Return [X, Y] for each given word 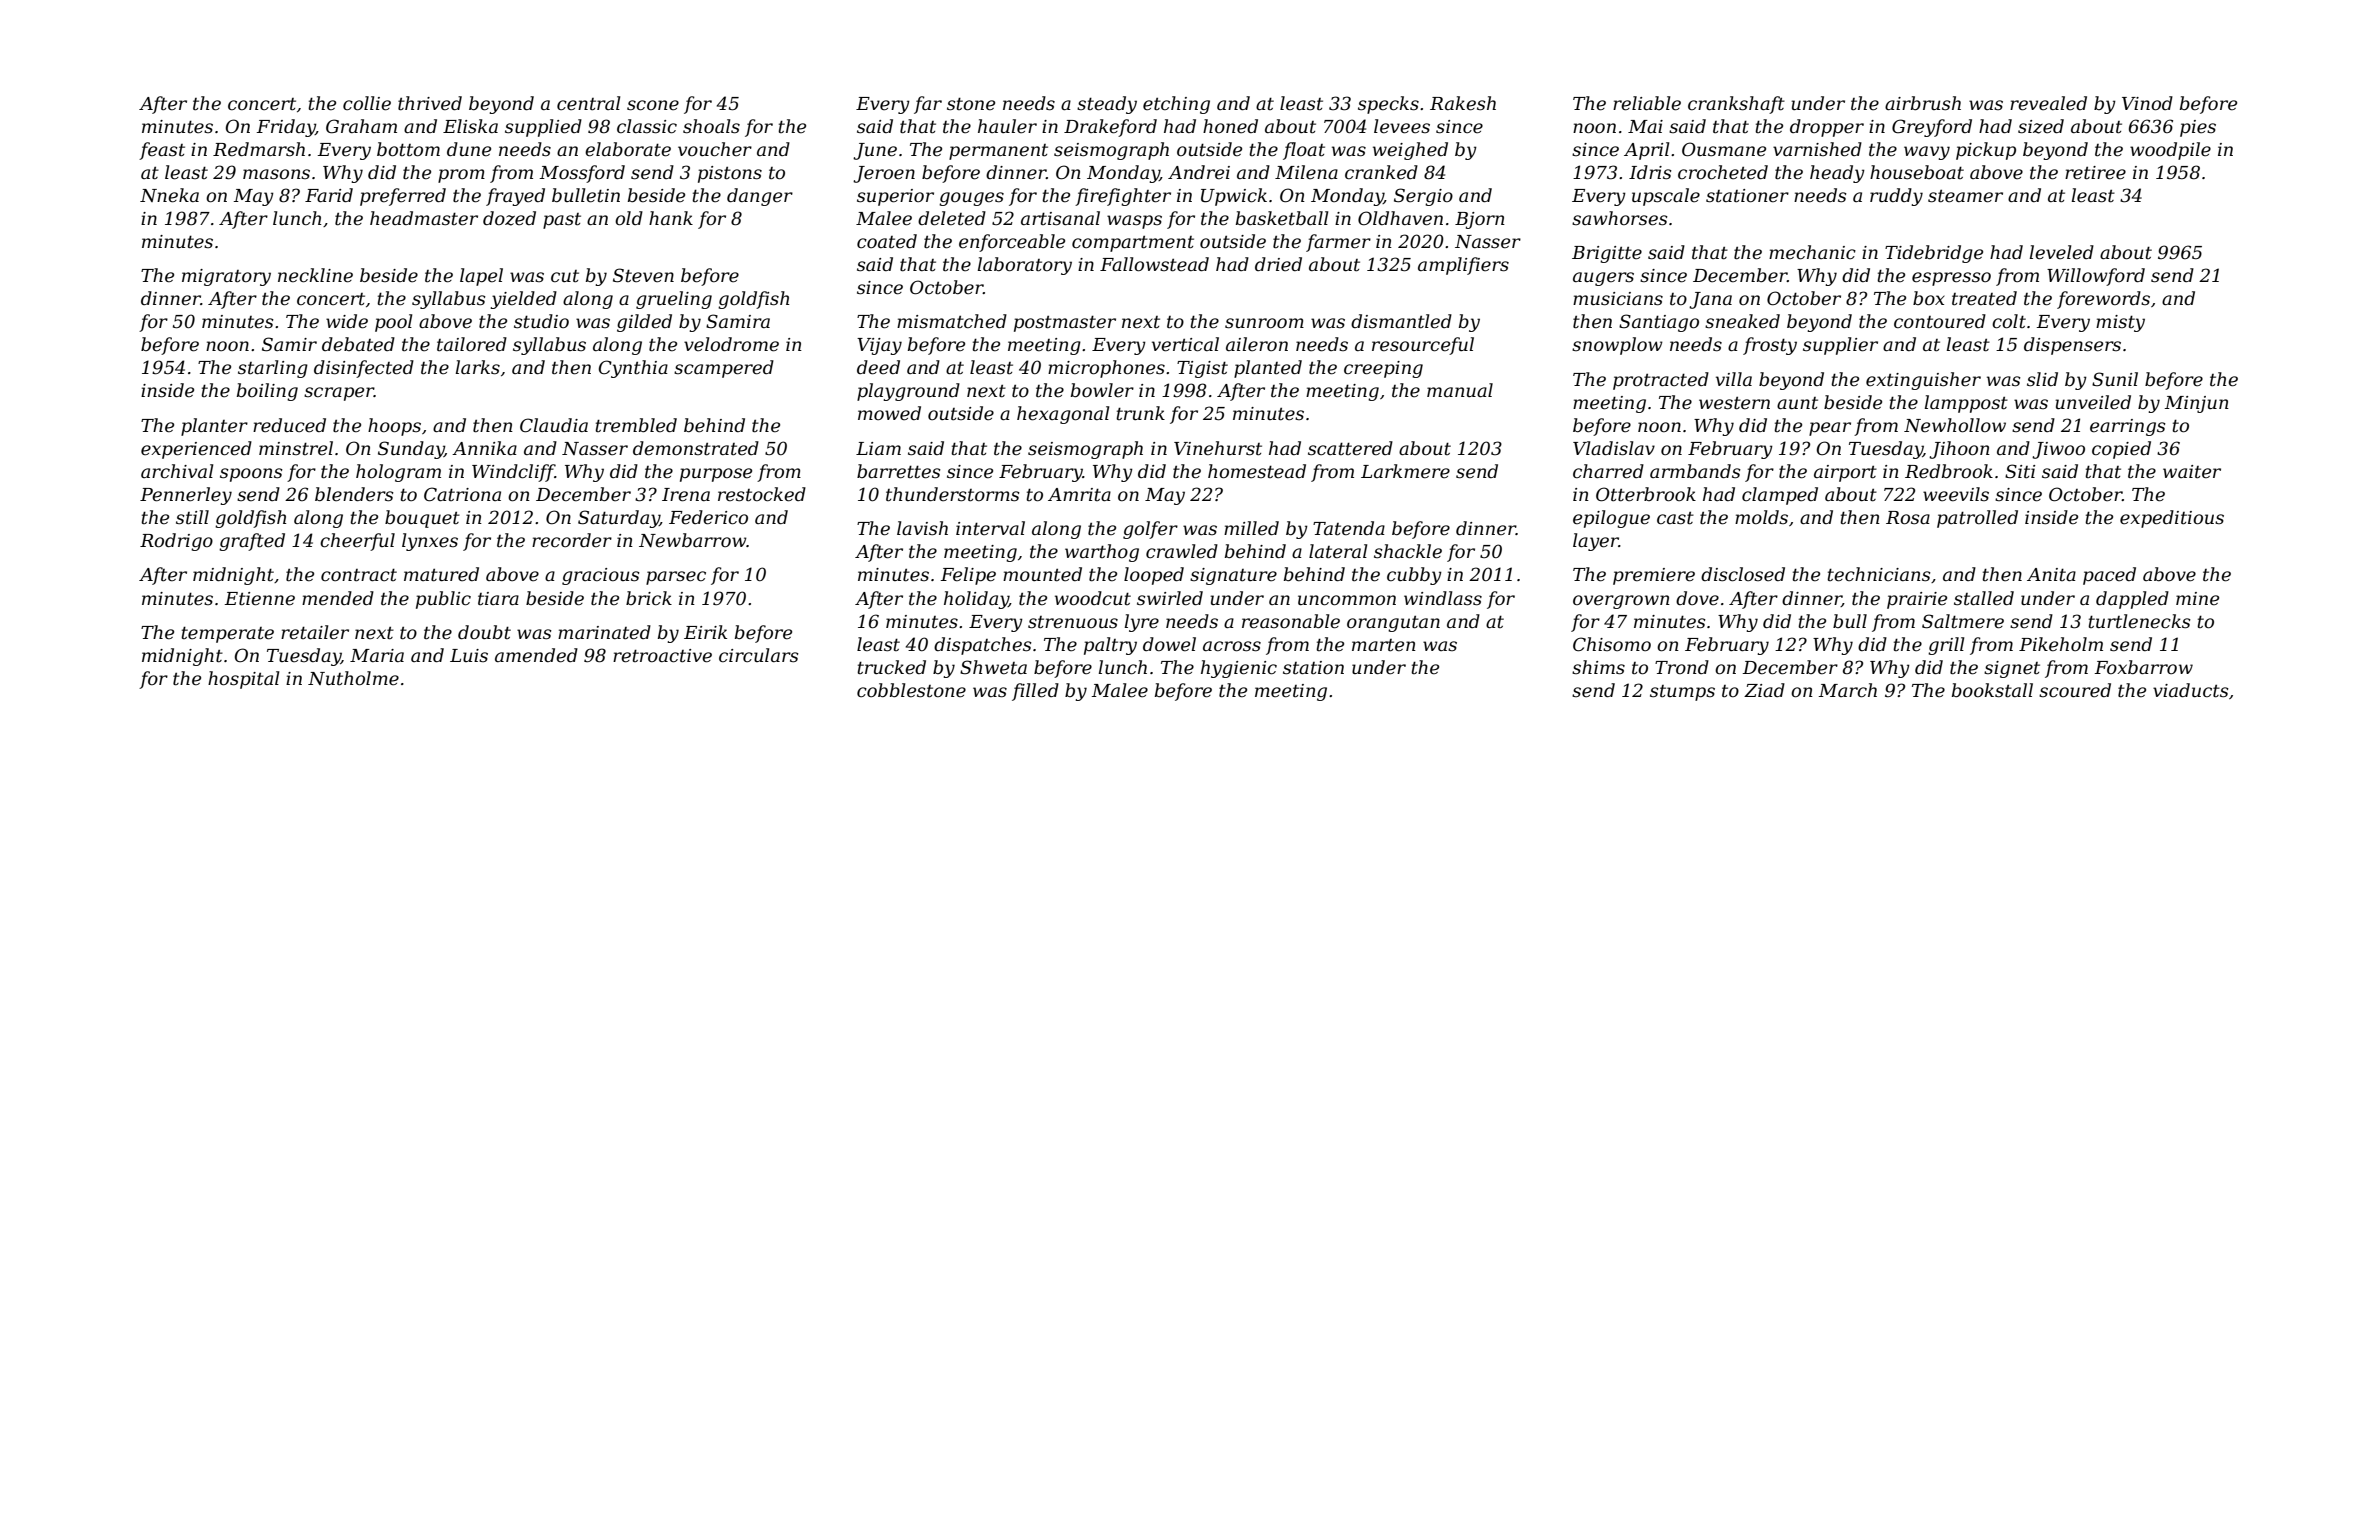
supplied [543, 128]
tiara [498, 599]
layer [1596, 542]
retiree [2095, 173]
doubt [484, 632]
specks [1388, 105]
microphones [1106, 369]
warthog [1102, 553]
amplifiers [1463, 266]
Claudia [554, 425]
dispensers [2072, 346]
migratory [226, 277]
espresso [1951, 279]
